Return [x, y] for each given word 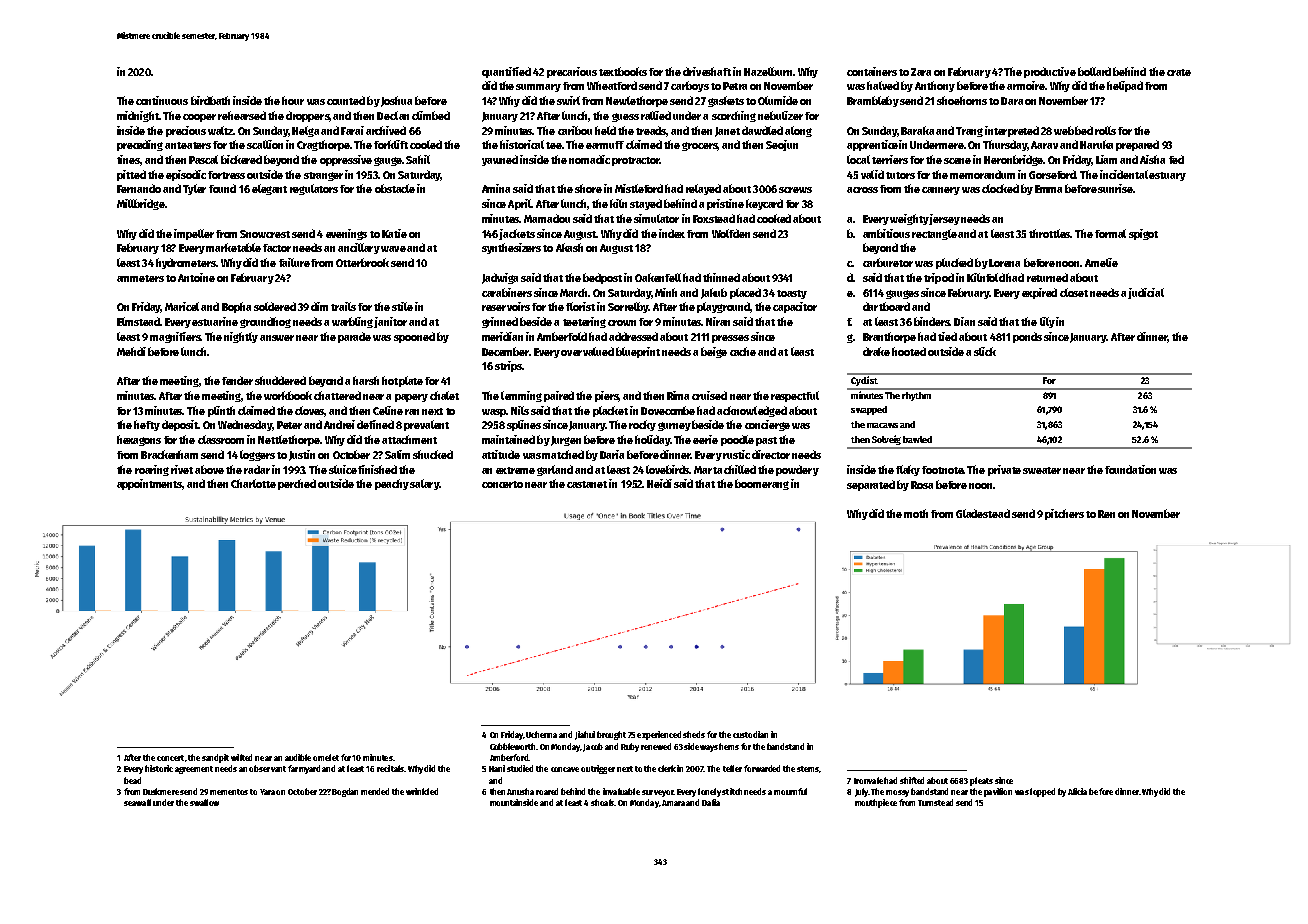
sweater [1042, 470]
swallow [204, 802]
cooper [199, 118]
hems [729, 746]
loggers [257, 455]
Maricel [182, 306]
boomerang [762, 484]
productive [1050, 72]
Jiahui [585, 735]
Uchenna [541, 734]
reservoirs [506, 306]
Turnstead [935, 802]
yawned [500, 160]
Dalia [711, 802]
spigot [1143, 234]
